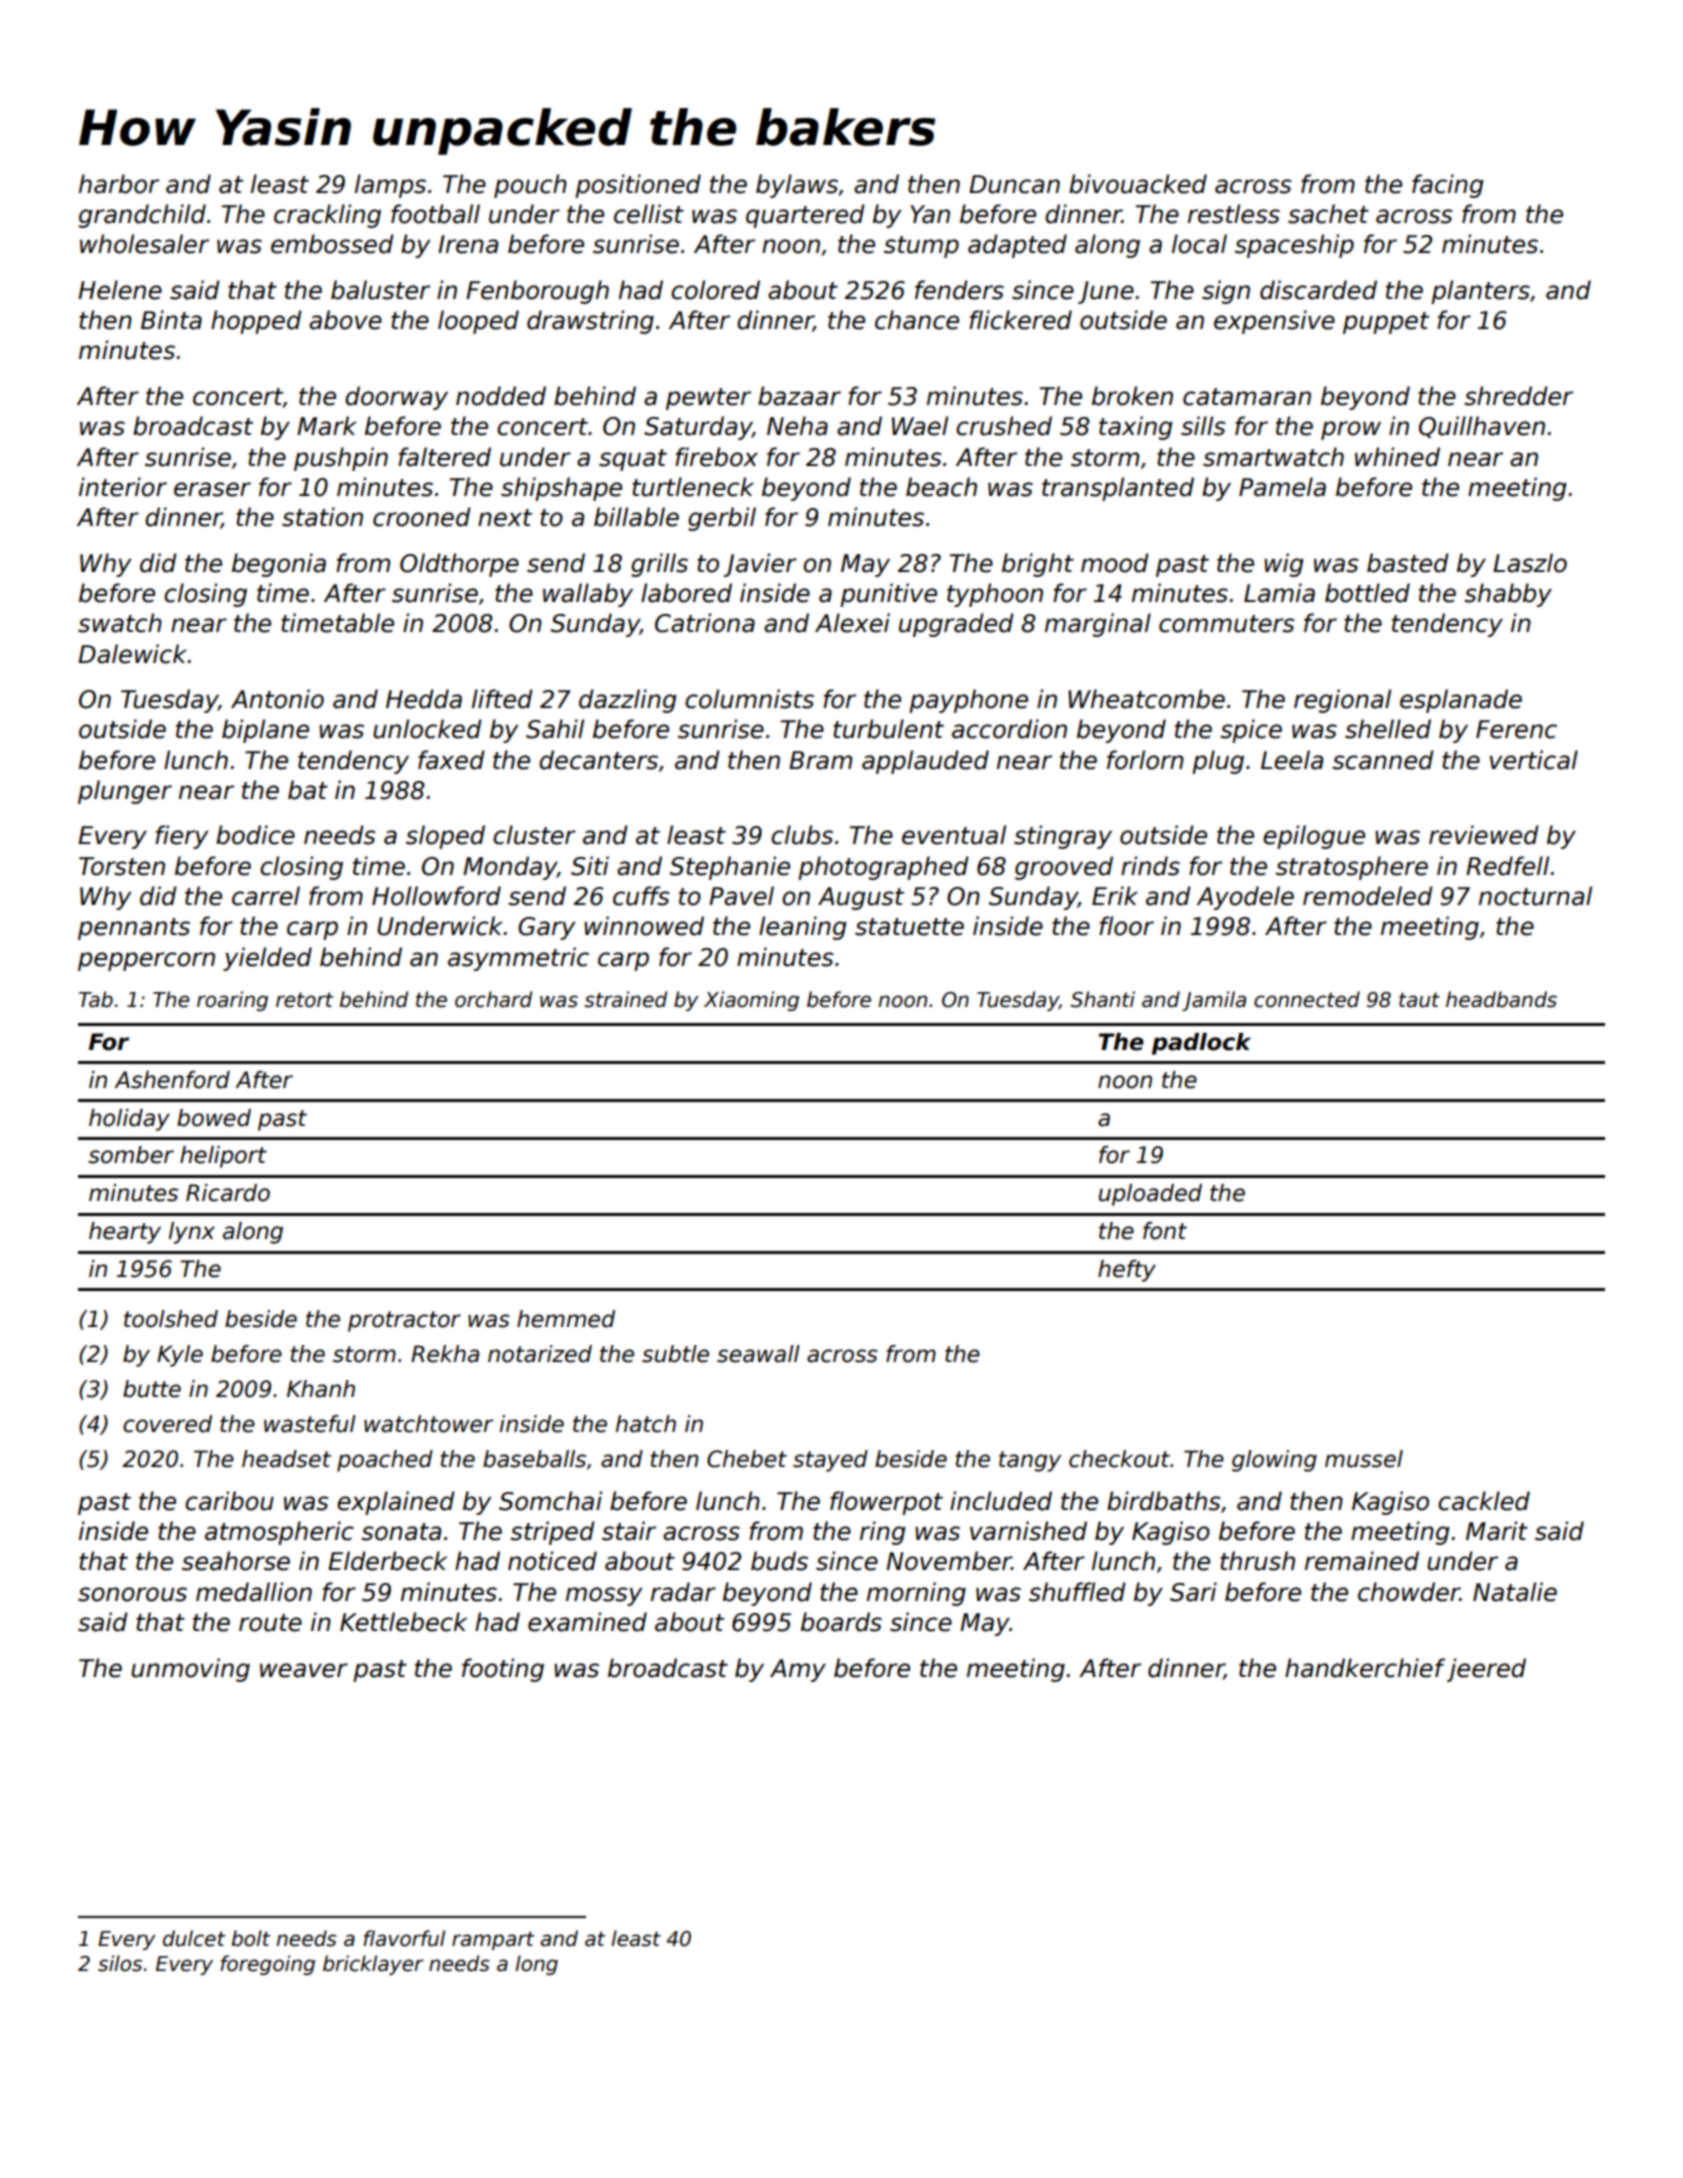 The height and width of the document is (2178, 1683). What do you see at coordinates (171, 320) in the document?
I see `Binta` at bounding box center [171, 320].
